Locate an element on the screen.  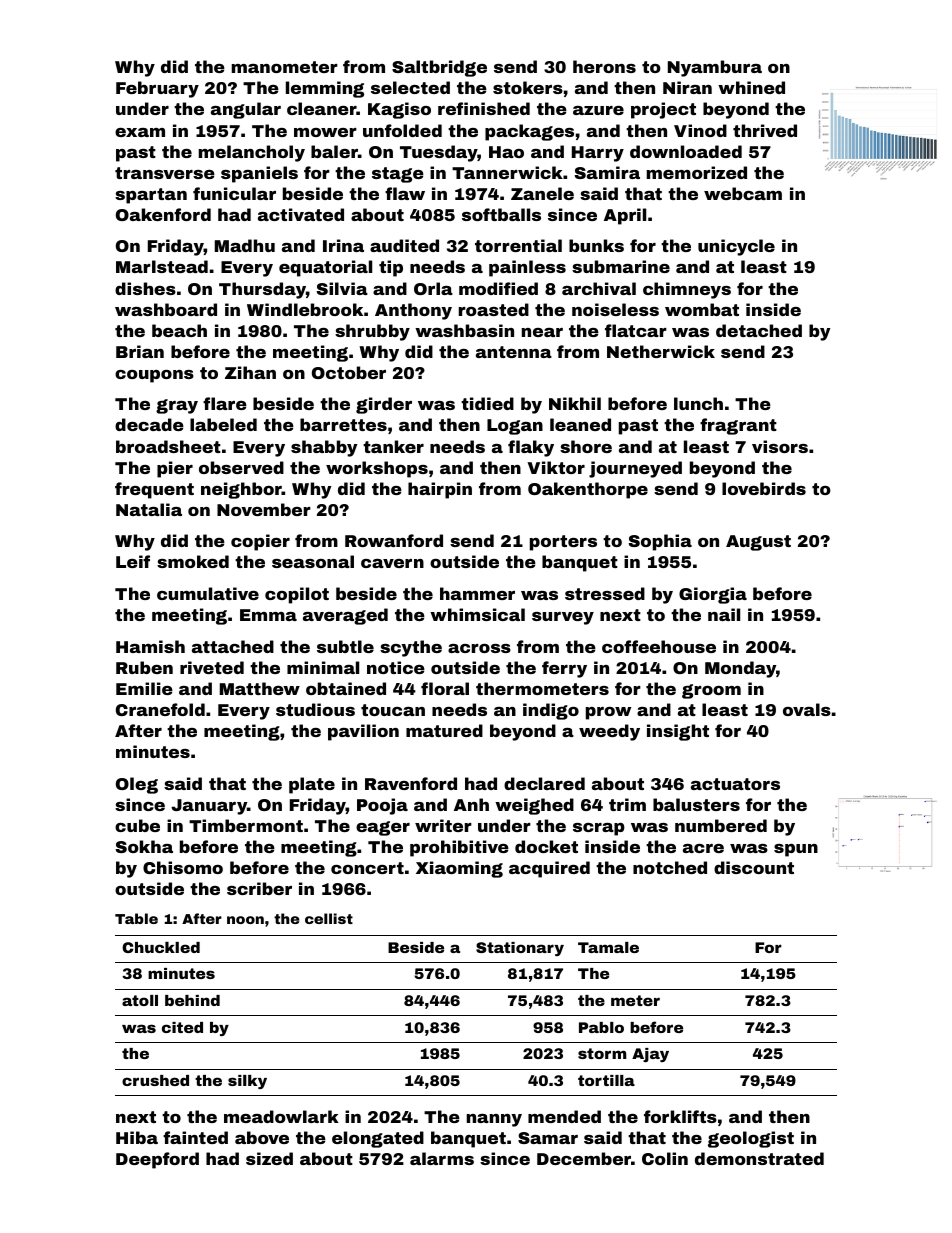
alarms is located at coordinates (442, 1158).
